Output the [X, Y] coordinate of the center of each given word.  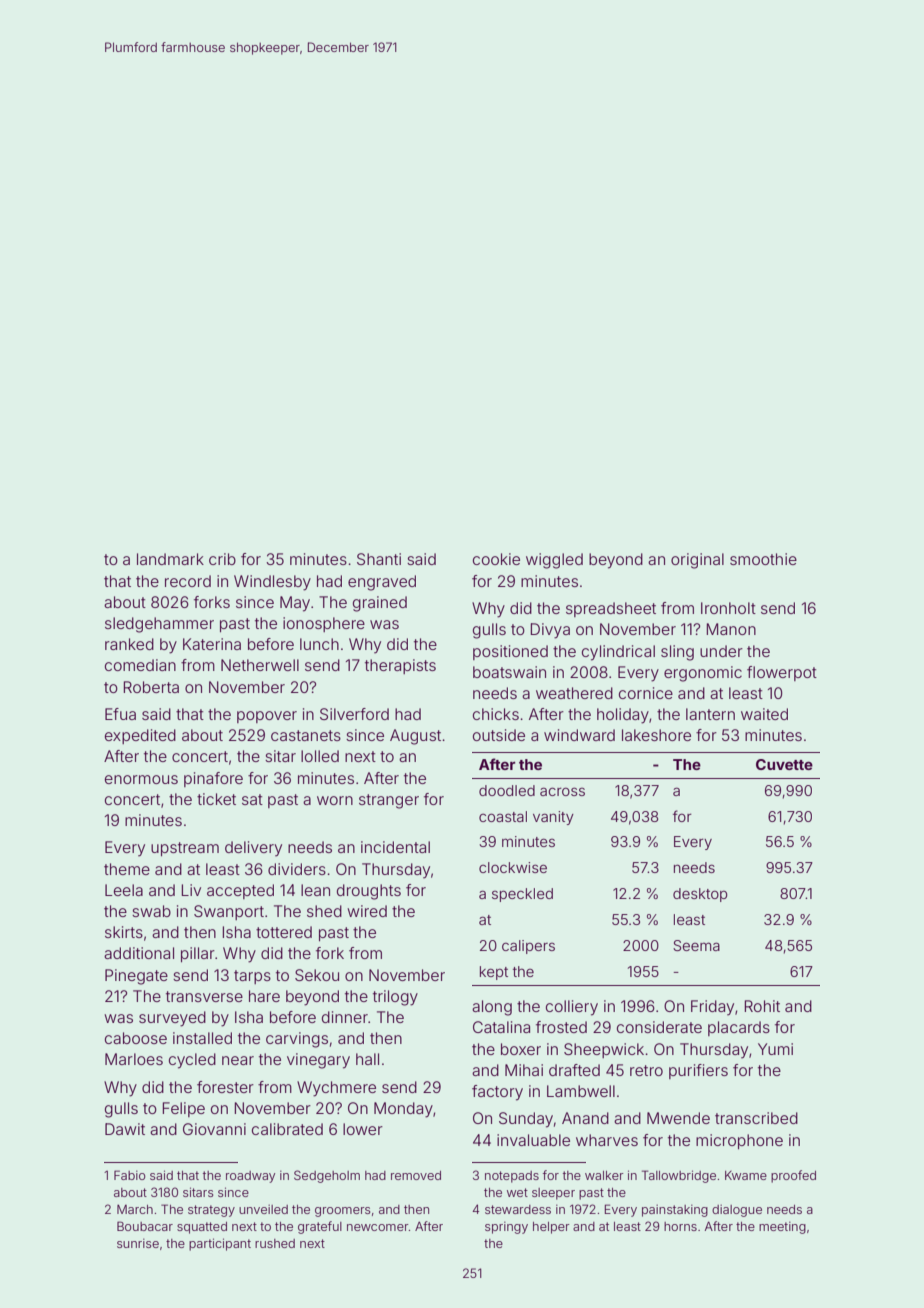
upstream [185, 849]
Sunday [526, 1120]
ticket [216, 799]
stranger [389, 801]
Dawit [125, 1129]
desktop [700, 895]
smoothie [763, 559]
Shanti [379, 559]
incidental [395, 847]
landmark [170, 559]
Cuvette [784, 764]
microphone [739, 1141]
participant [220, 1244]
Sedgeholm [327, 1176]
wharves [607, 1140]
